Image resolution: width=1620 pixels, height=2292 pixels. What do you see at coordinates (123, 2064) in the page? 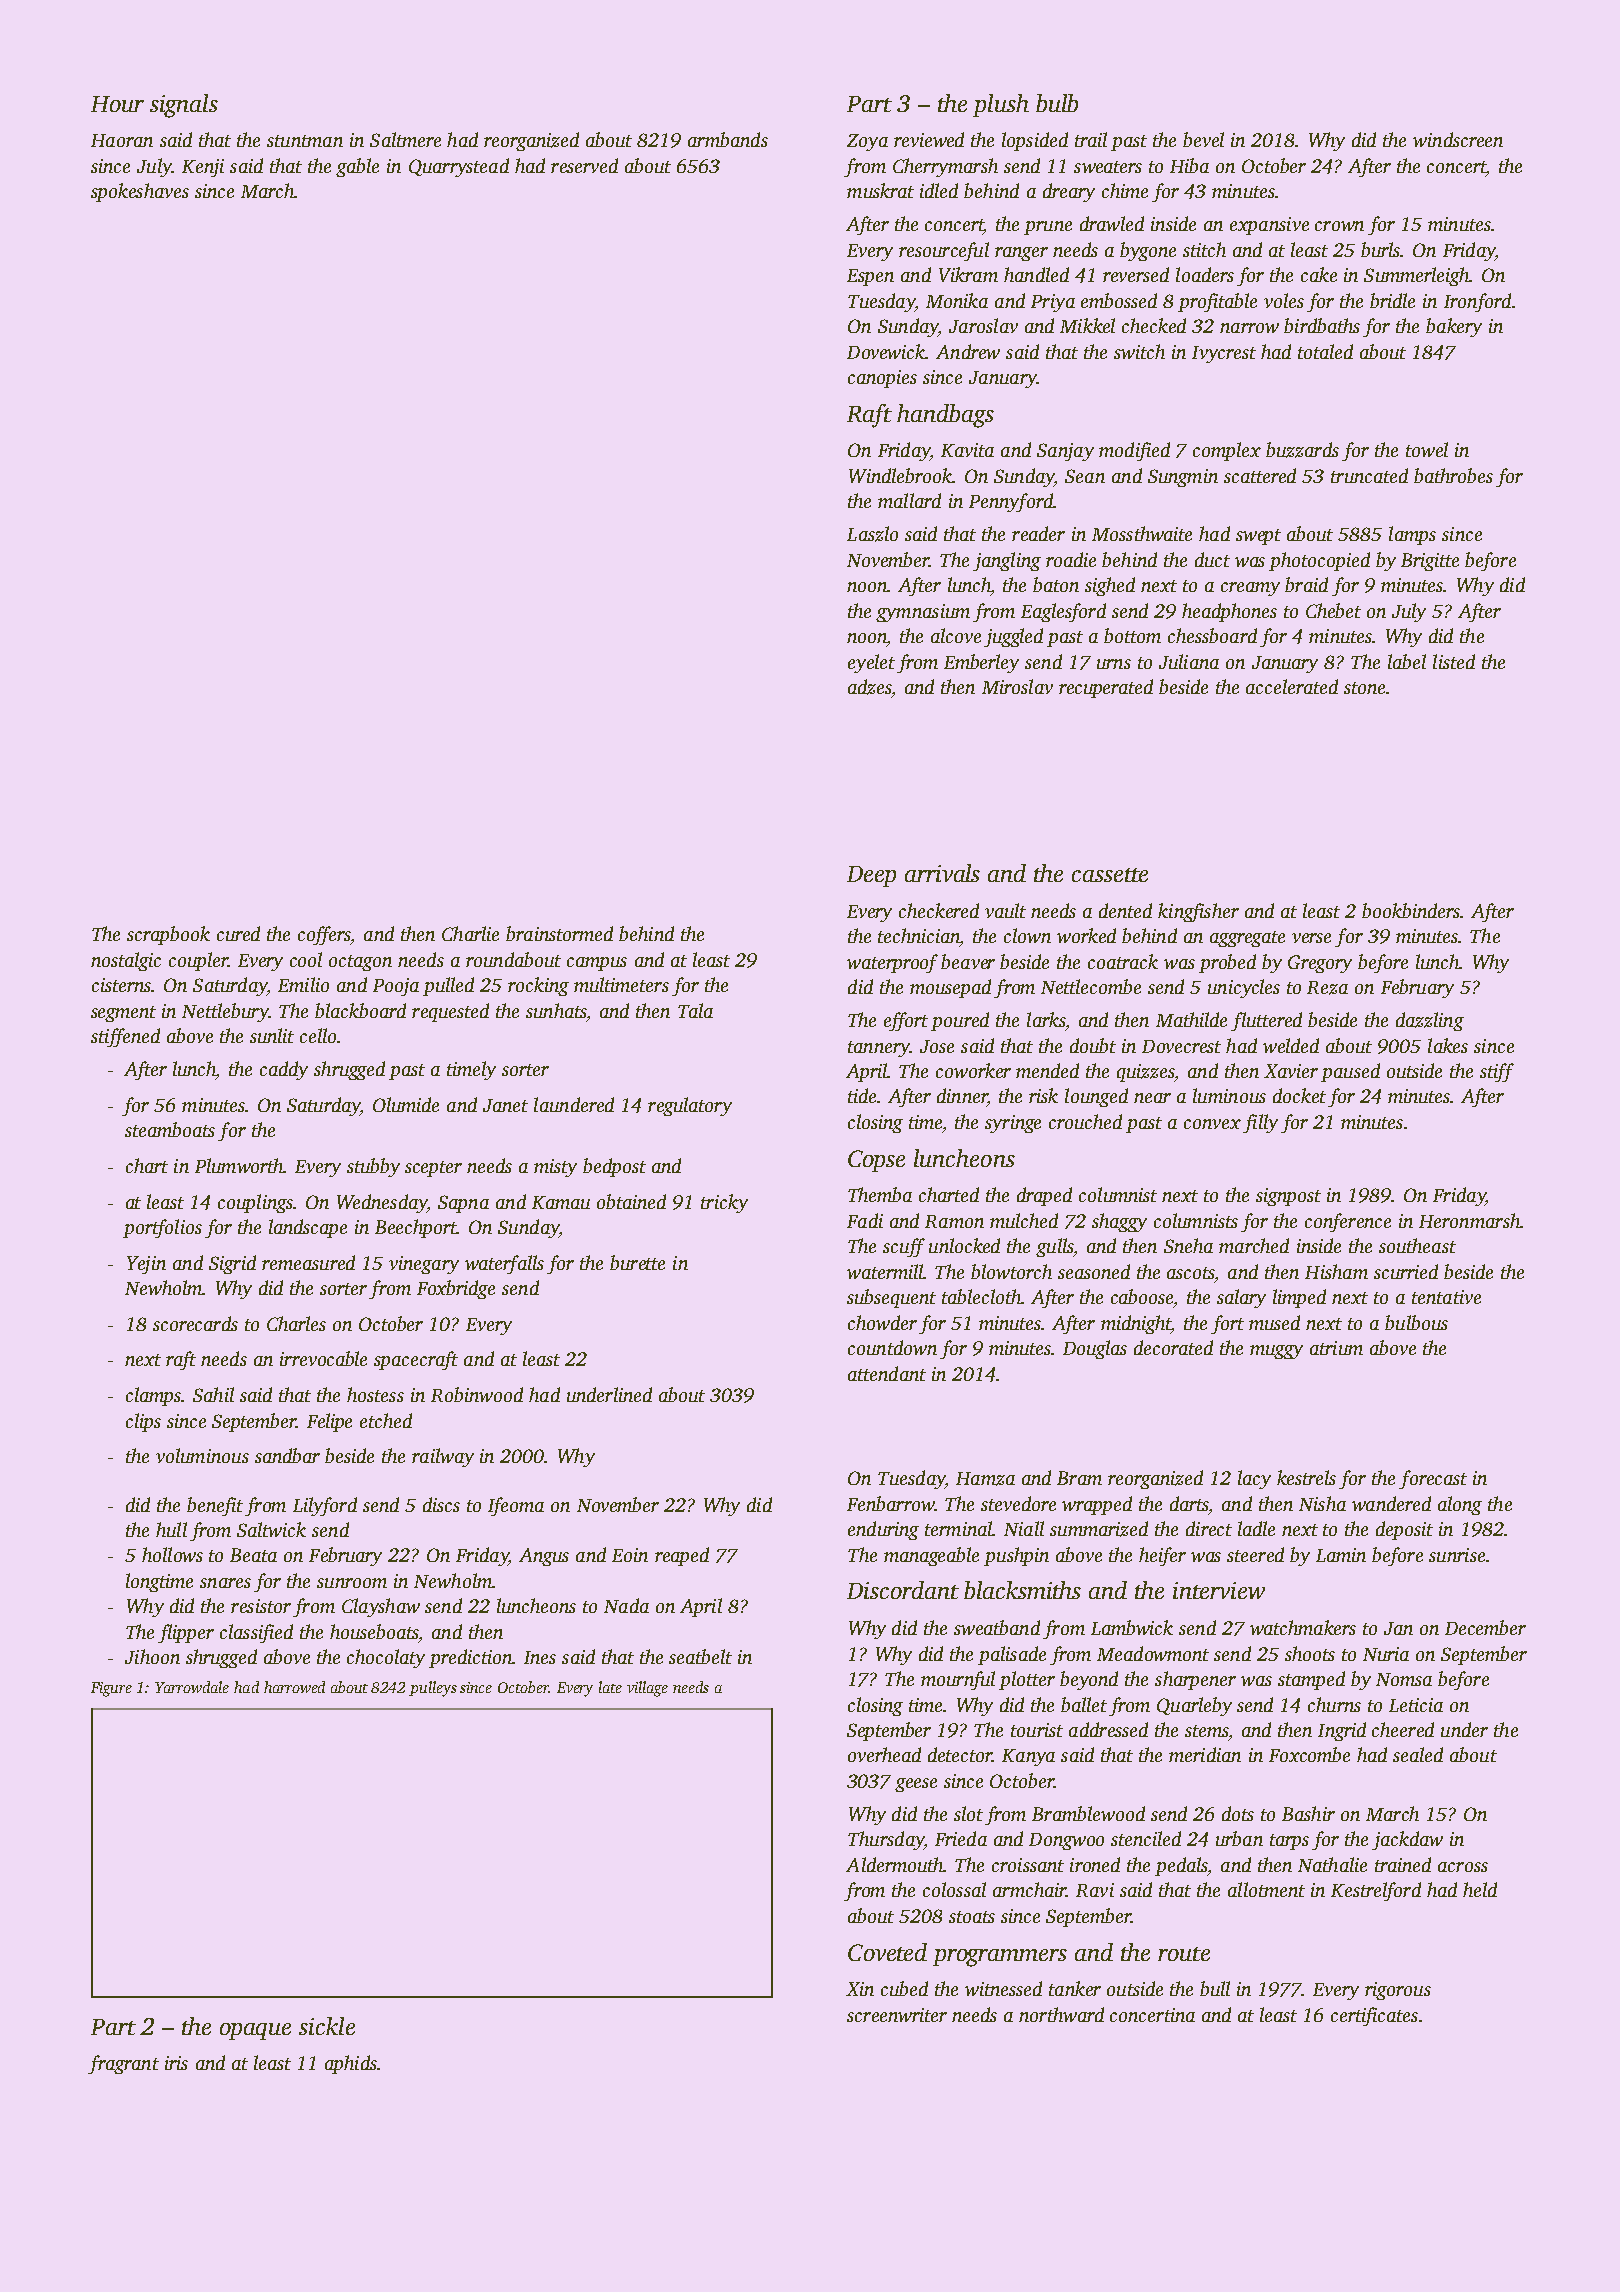
I see `fragrant` at bounding box center [123, 2064].
